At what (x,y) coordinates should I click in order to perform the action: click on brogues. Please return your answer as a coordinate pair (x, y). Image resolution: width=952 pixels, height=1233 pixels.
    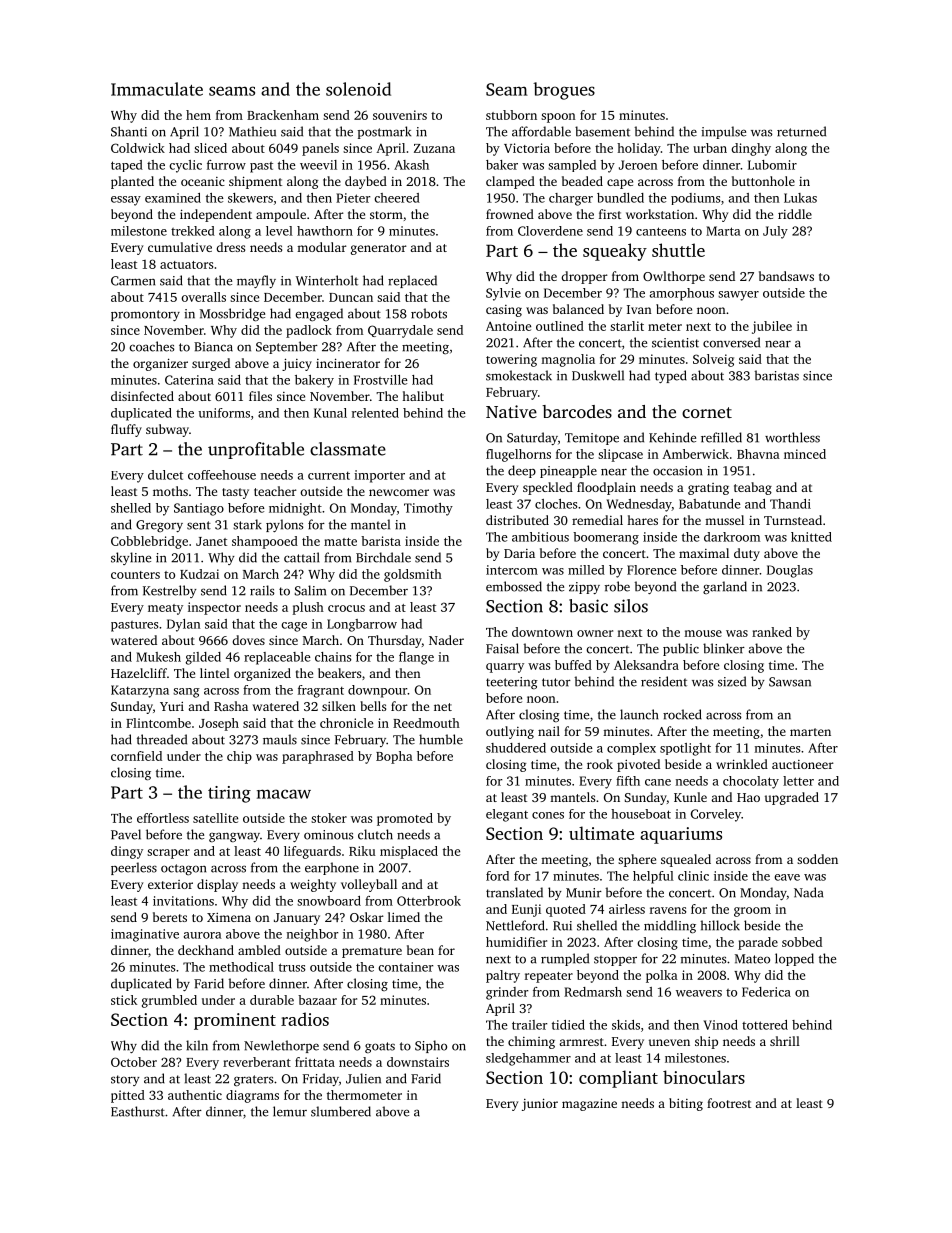
    Looking at the image, I should click on (564, 91).
